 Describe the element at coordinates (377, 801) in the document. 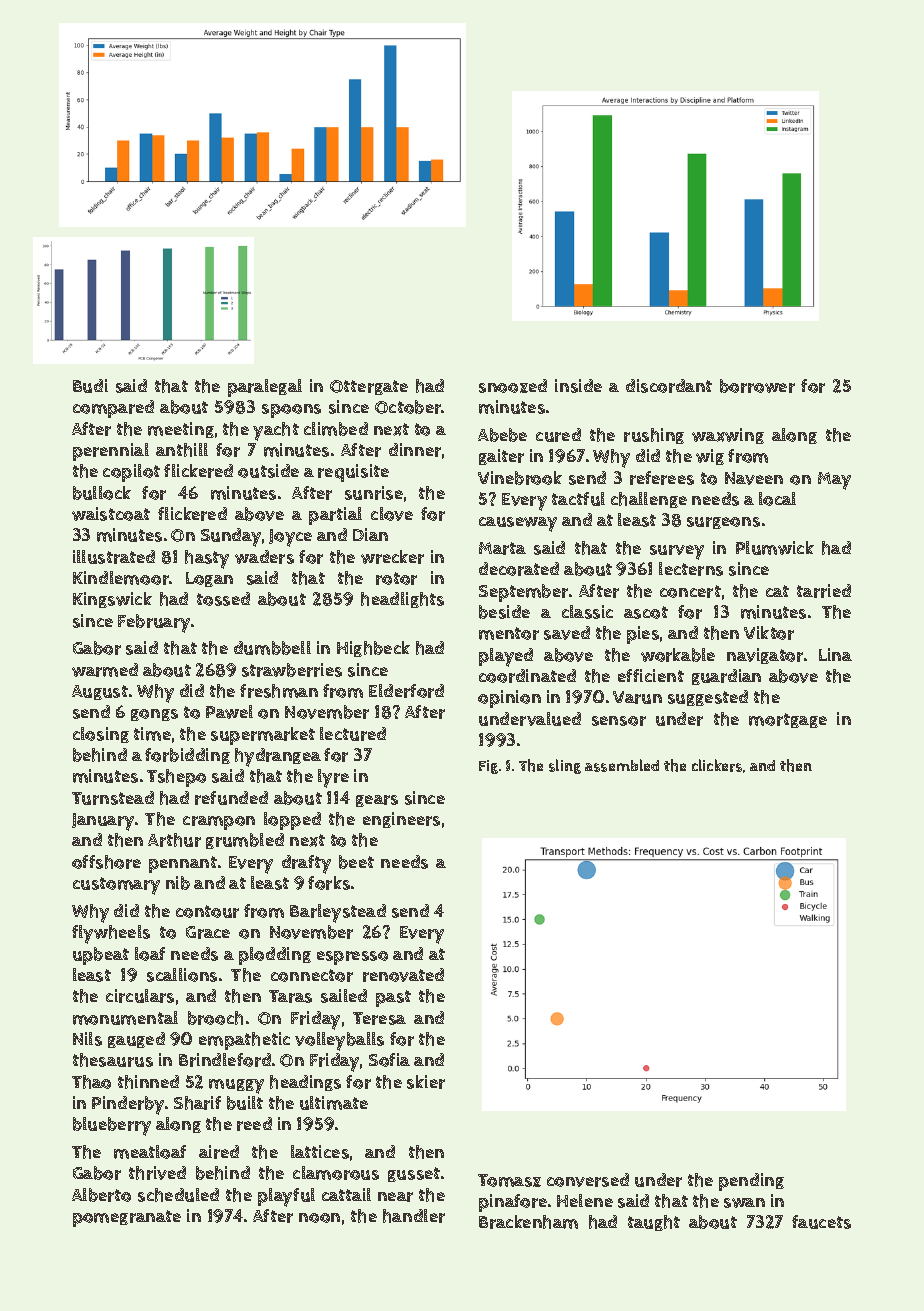

I see `gears` at that location.
